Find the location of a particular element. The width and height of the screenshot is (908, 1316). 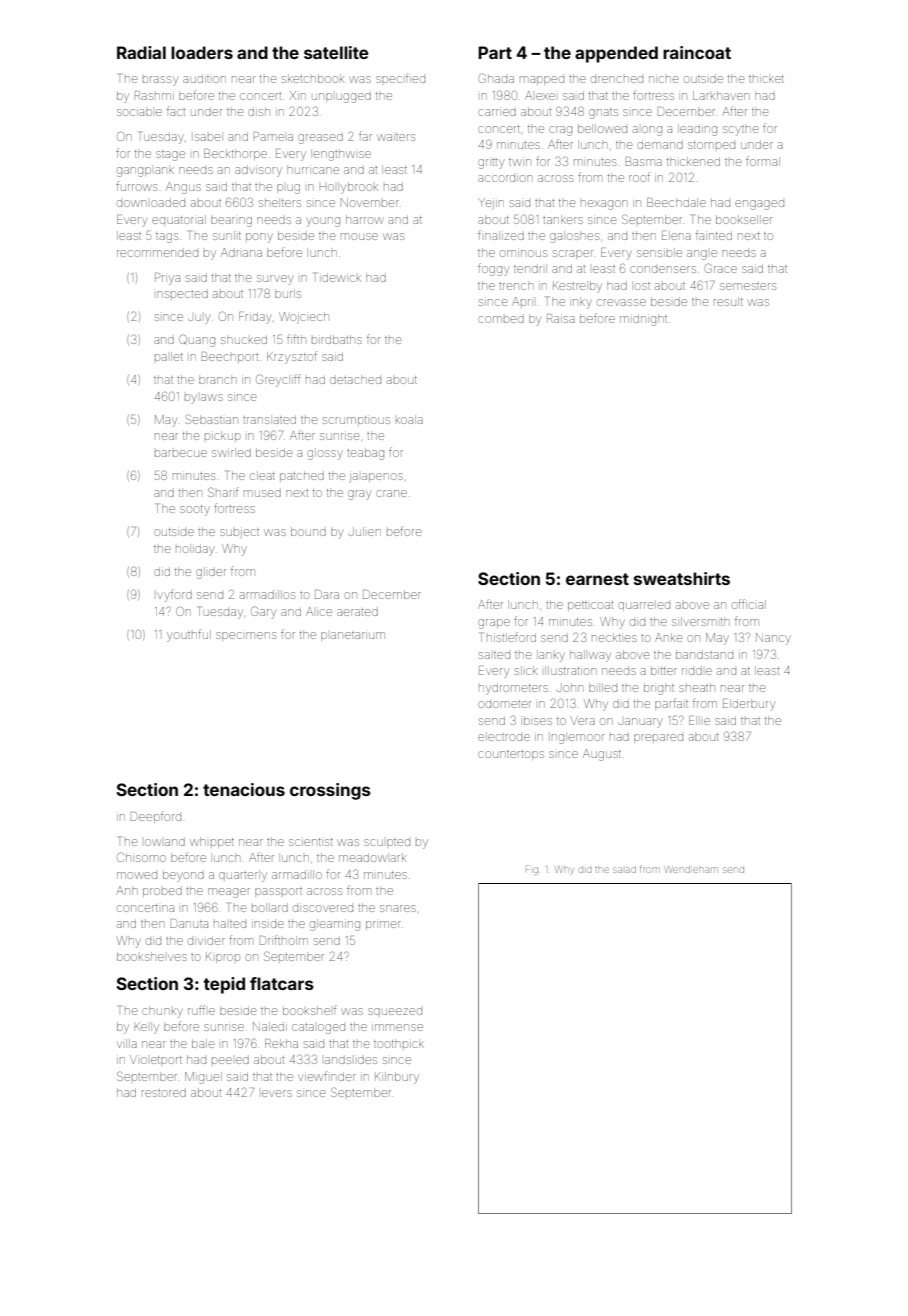

foggy is located at coordinates (493, 269).
